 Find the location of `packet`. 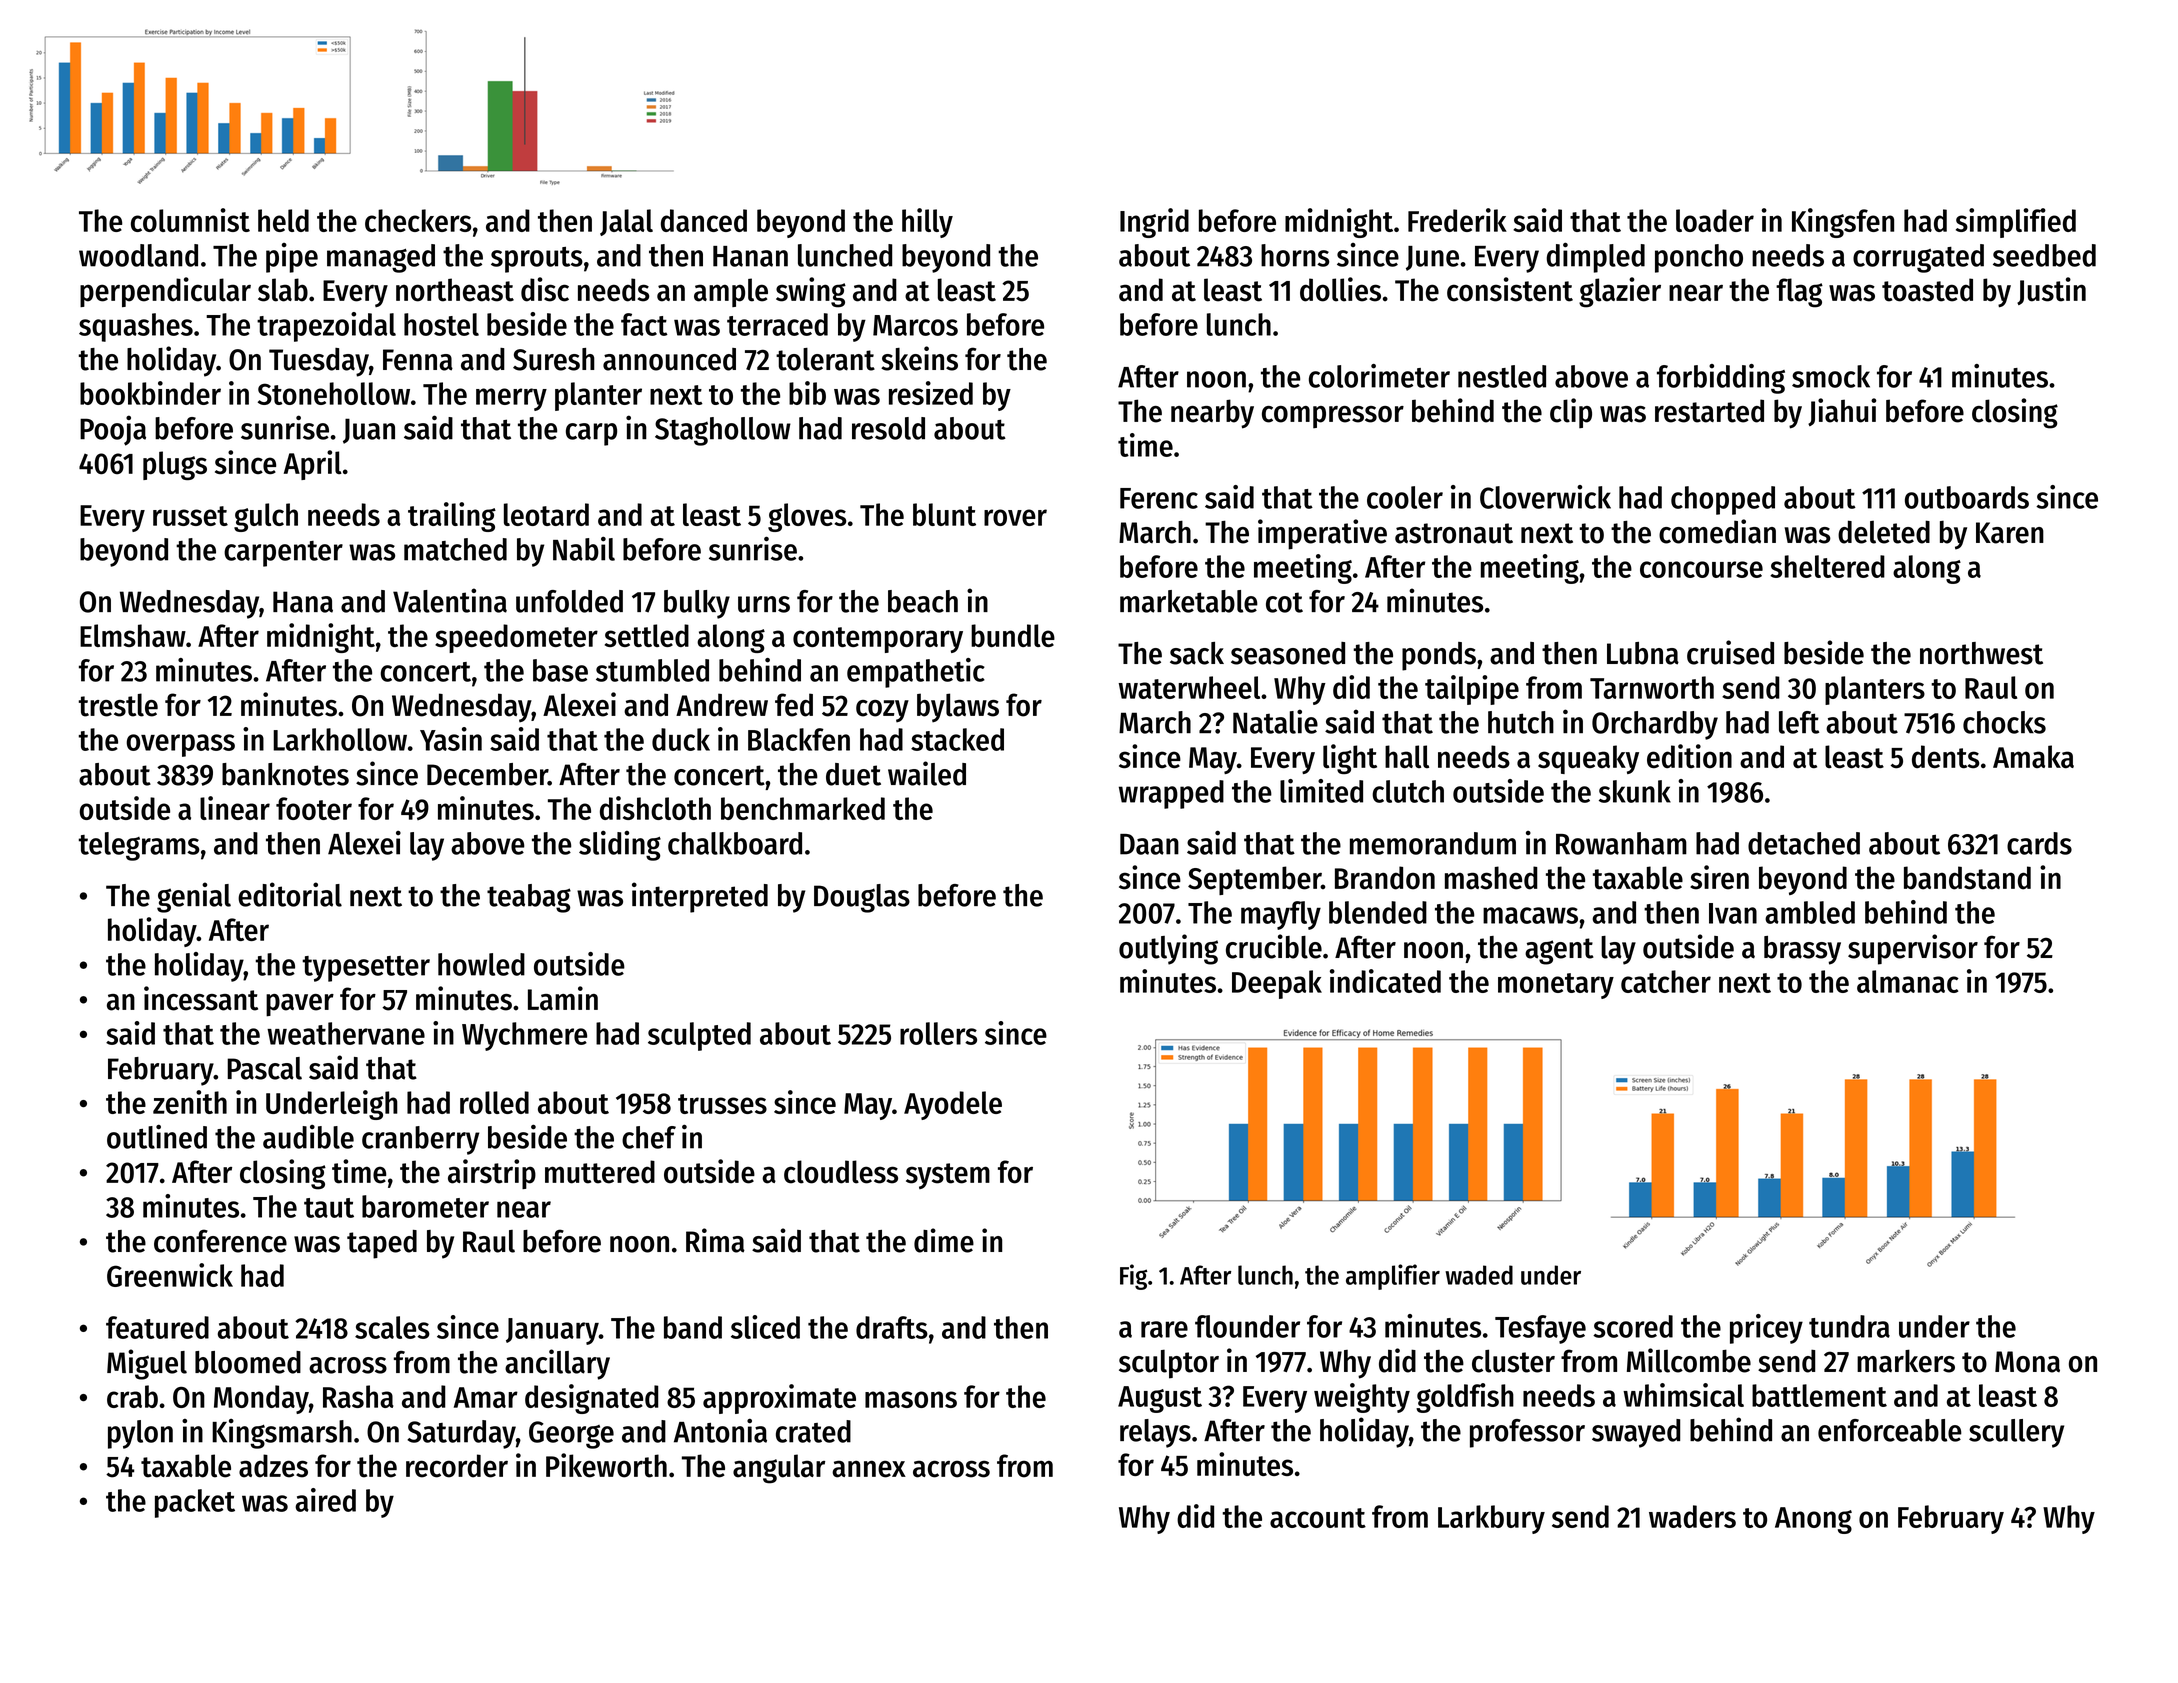

packet is located at coordinates (195, 1503).
